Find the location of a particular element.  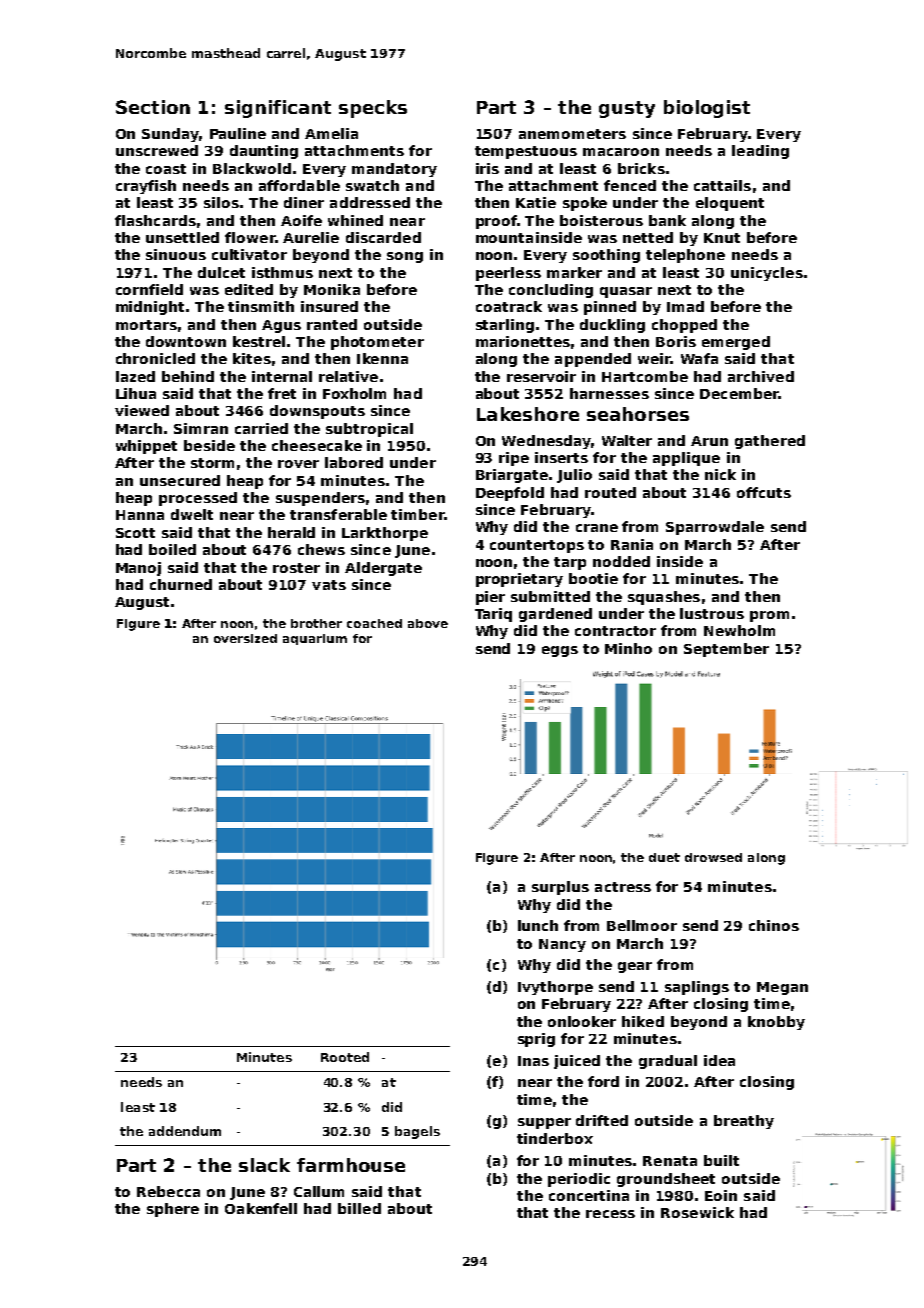

Tariq is located at coordinates (493, 615).
